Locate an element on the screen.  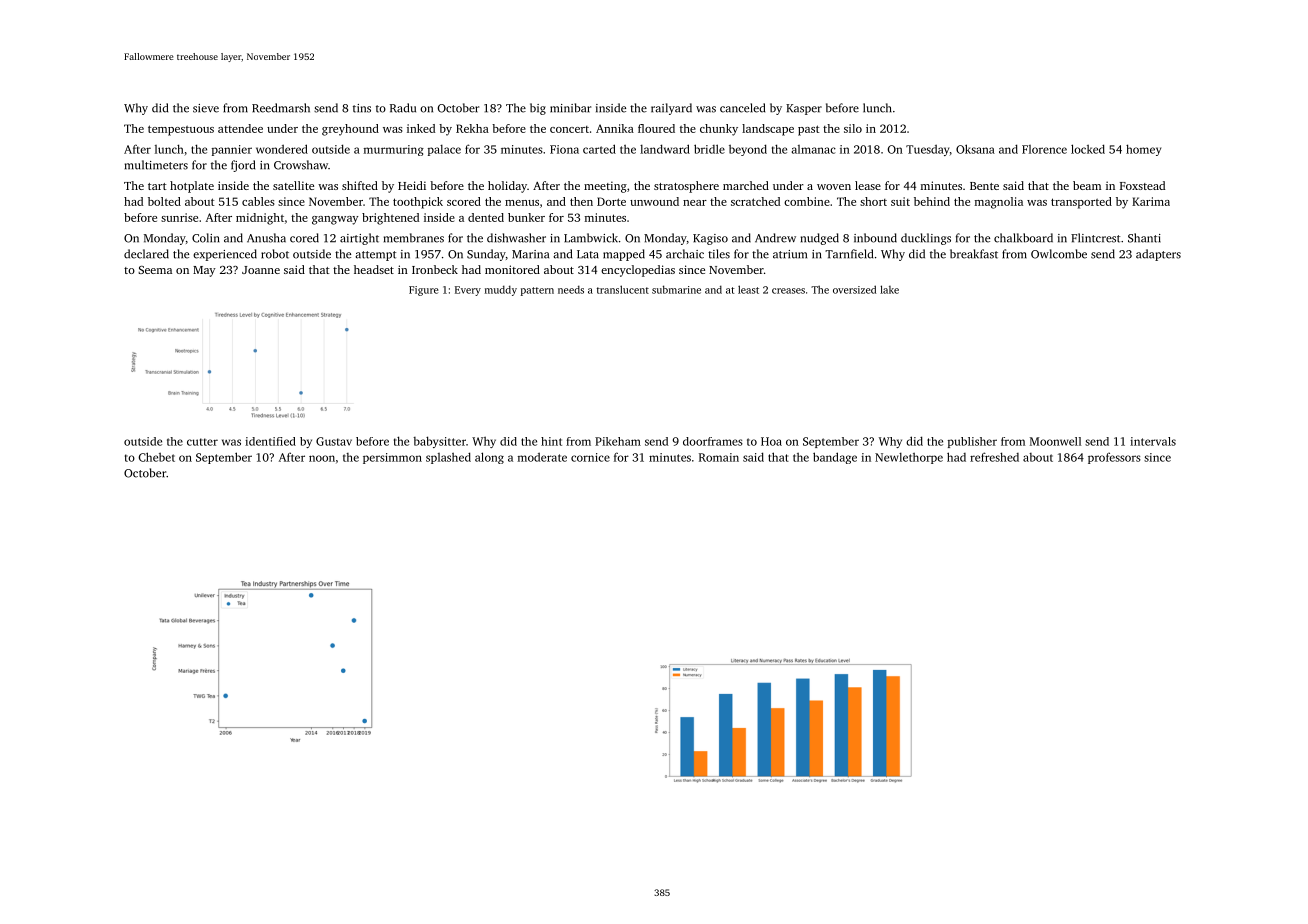
translucent is located at coordinates (623, 289).
